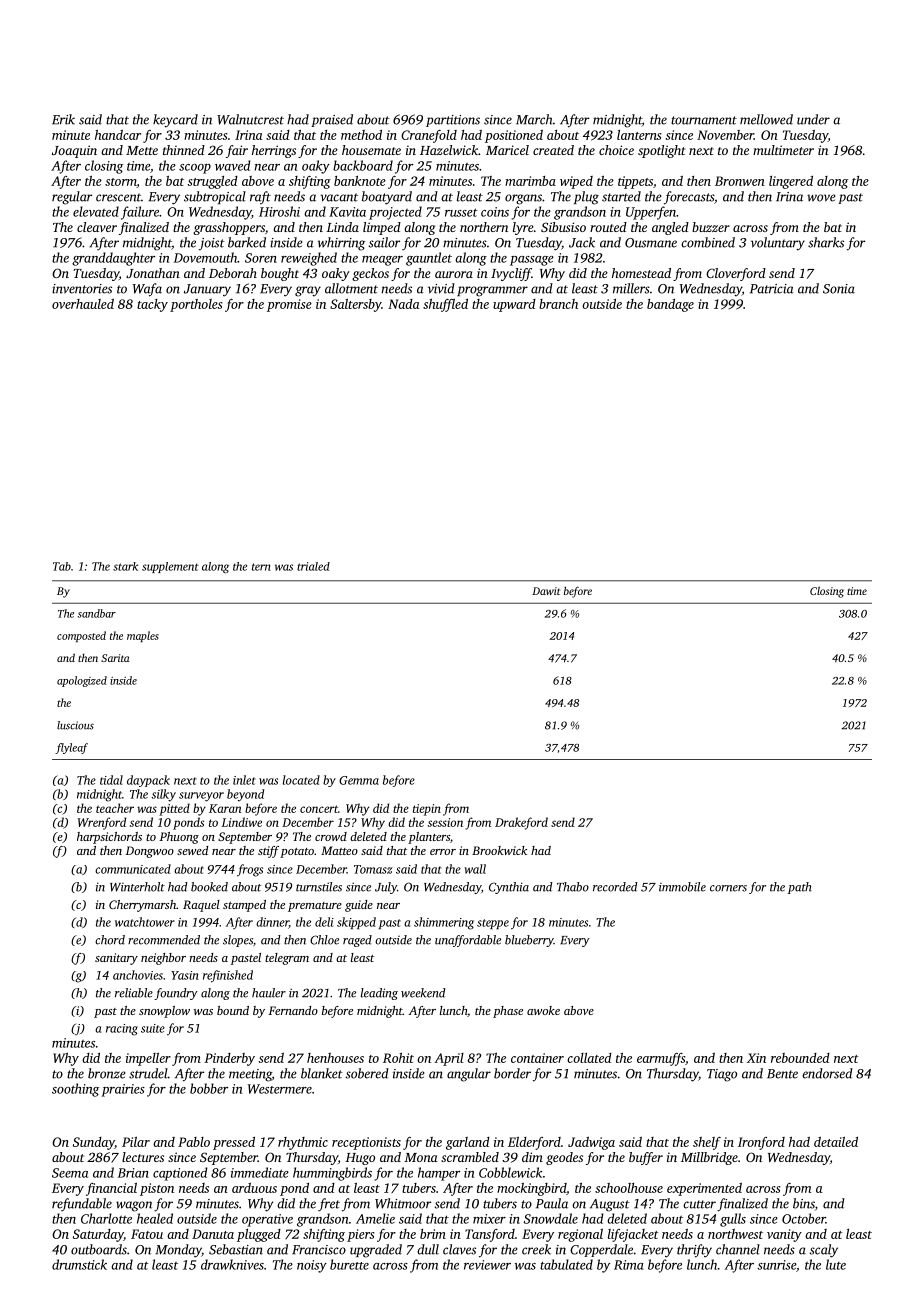  What do you see at coordinates (546, 591) in the screenshot?
I see `Dawit` at bounding box center [546, 591].
